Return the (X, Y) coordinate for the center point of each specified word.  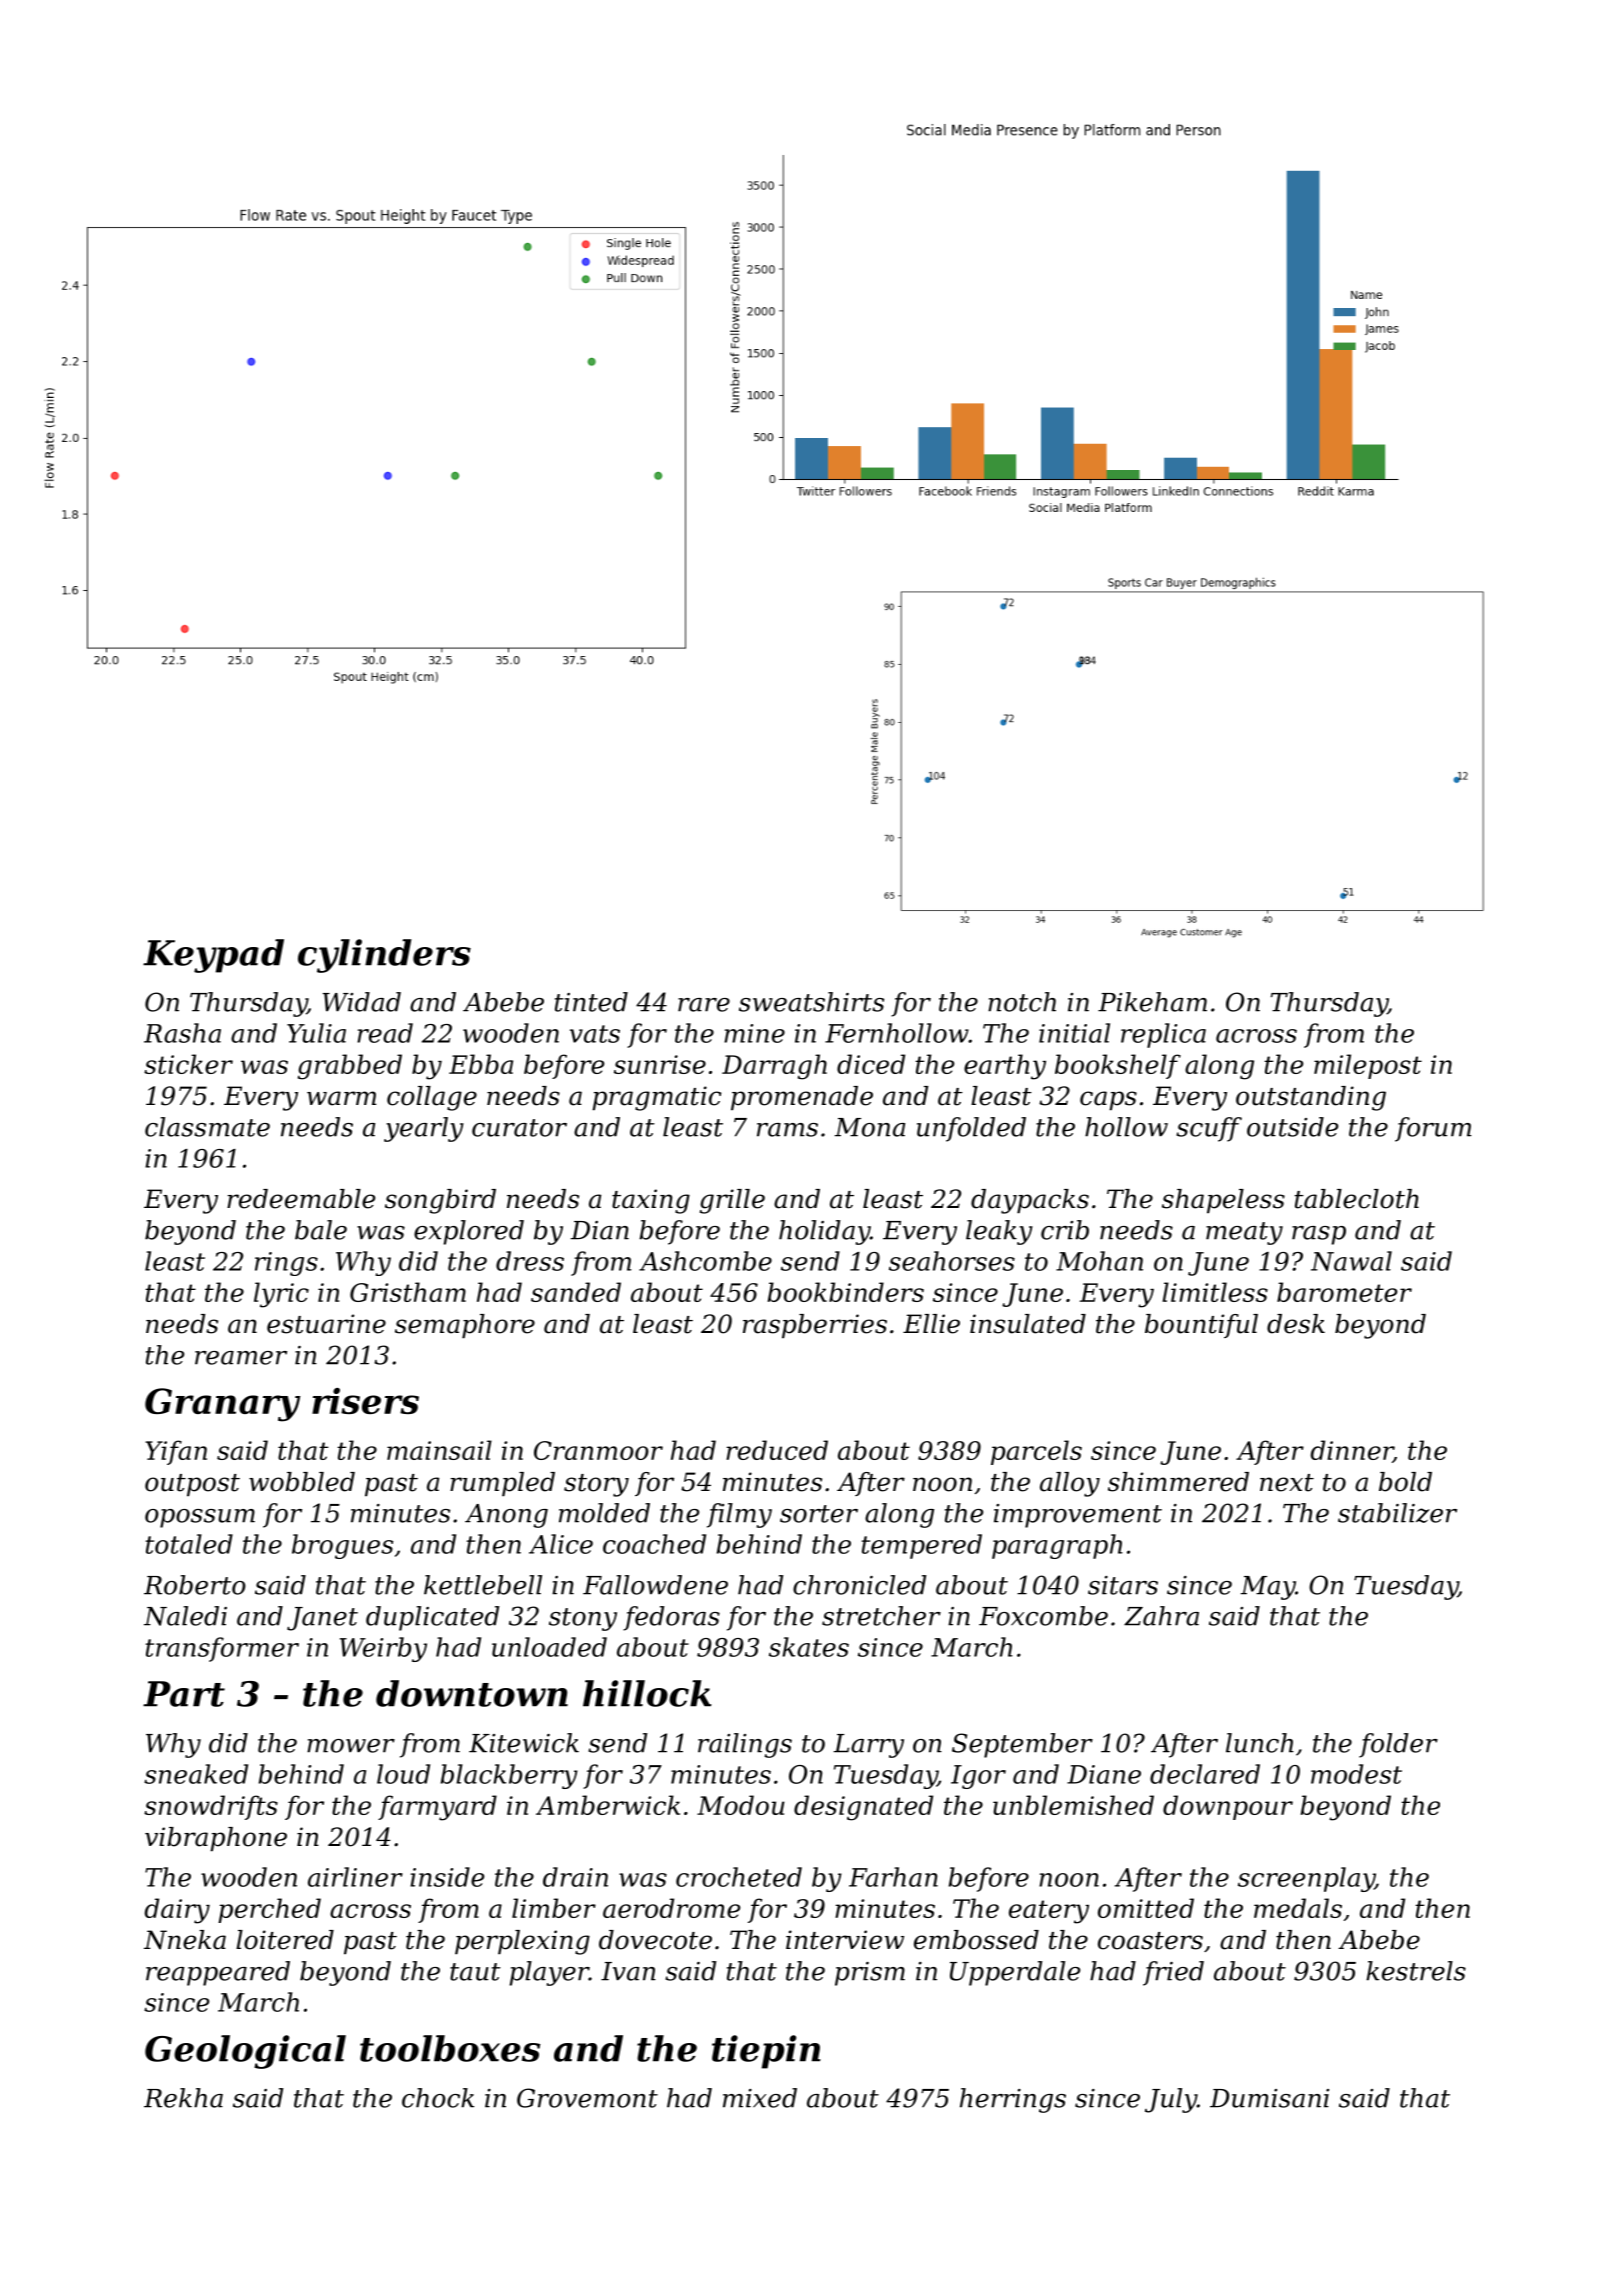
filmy (739, 1515)
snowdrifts (211, 1807)
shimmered (1178, 1482)
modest (1356, 1774)
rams (787, 1130)
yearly (424, 1129)
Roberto (195, 1585)
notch (1022, 1002)
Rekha (183, 2098)
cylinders (384, 956)
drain (575, 1877)
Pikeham (1152, 1002)
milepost (1368, 1066)
